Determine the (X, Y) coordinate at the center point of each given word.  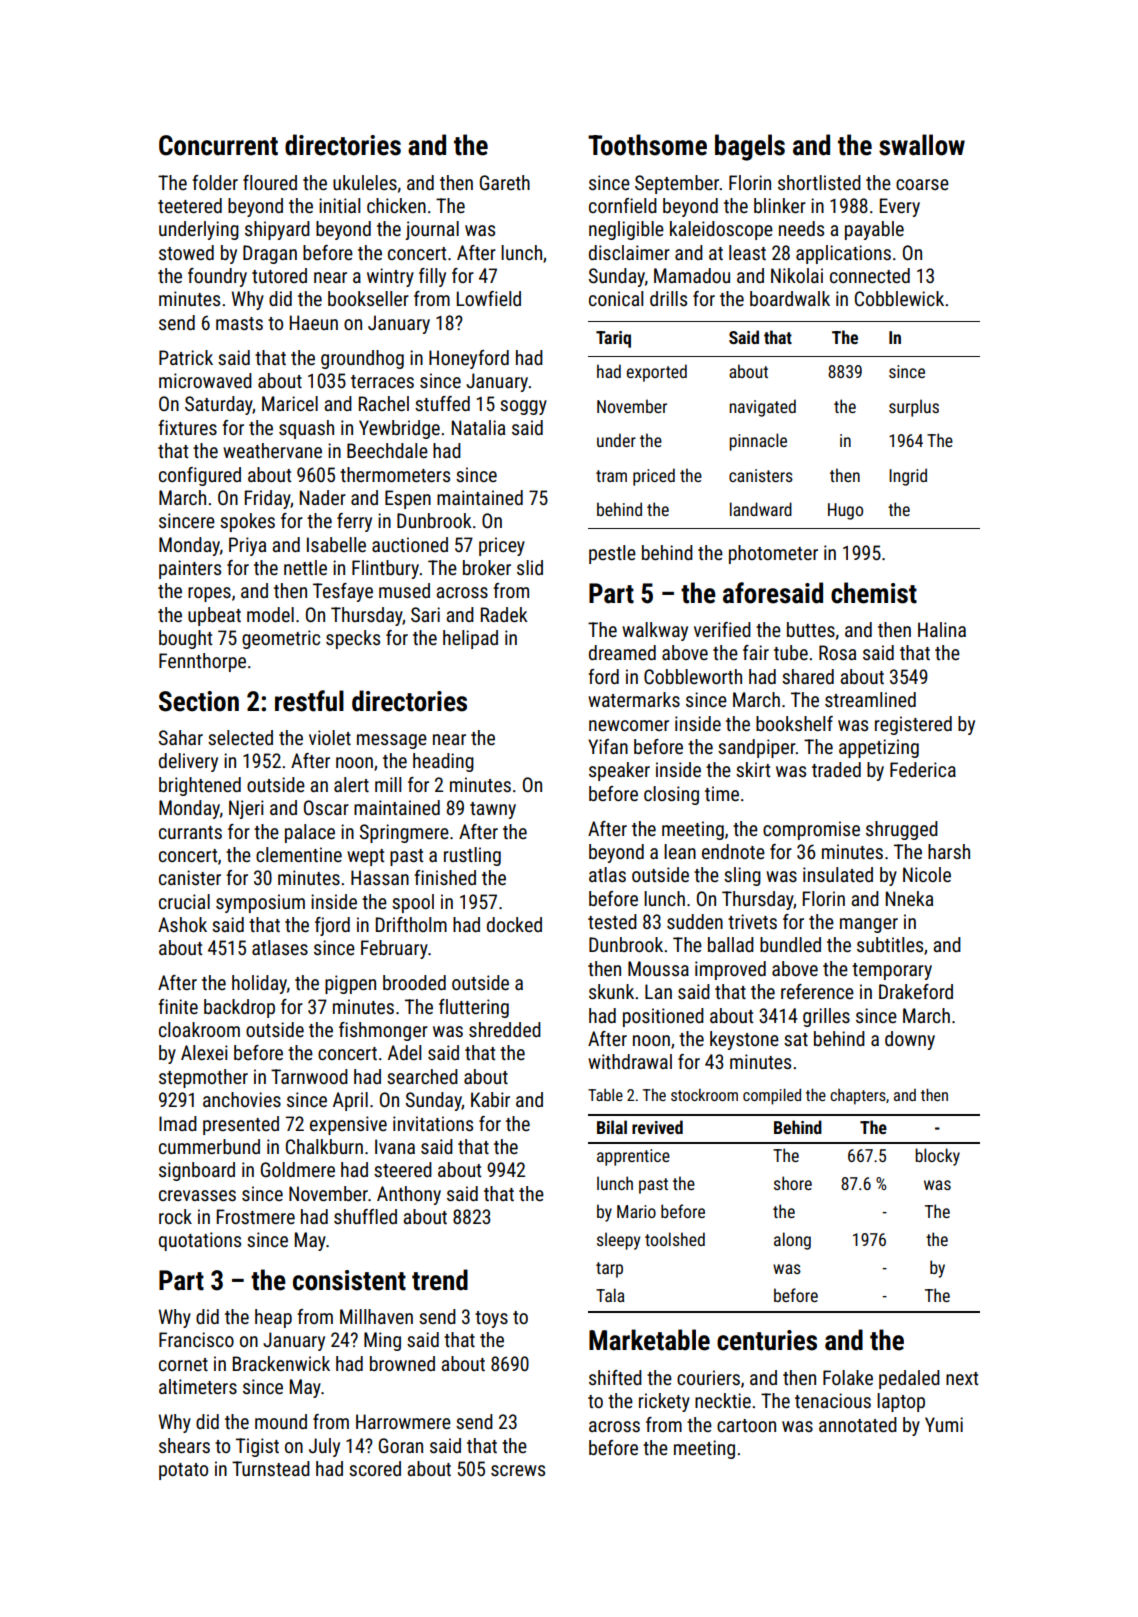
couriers (708, 1377)
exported (657, 373)
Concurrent (218, 145)
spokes (247, 522)
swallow (922, 145)
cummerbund (209, 1146)
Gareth (505, 182)
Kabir (490, 1099)
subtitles (890, 944)
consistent (349, 1280)
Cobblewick (899, 298)
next (962, 1378)
